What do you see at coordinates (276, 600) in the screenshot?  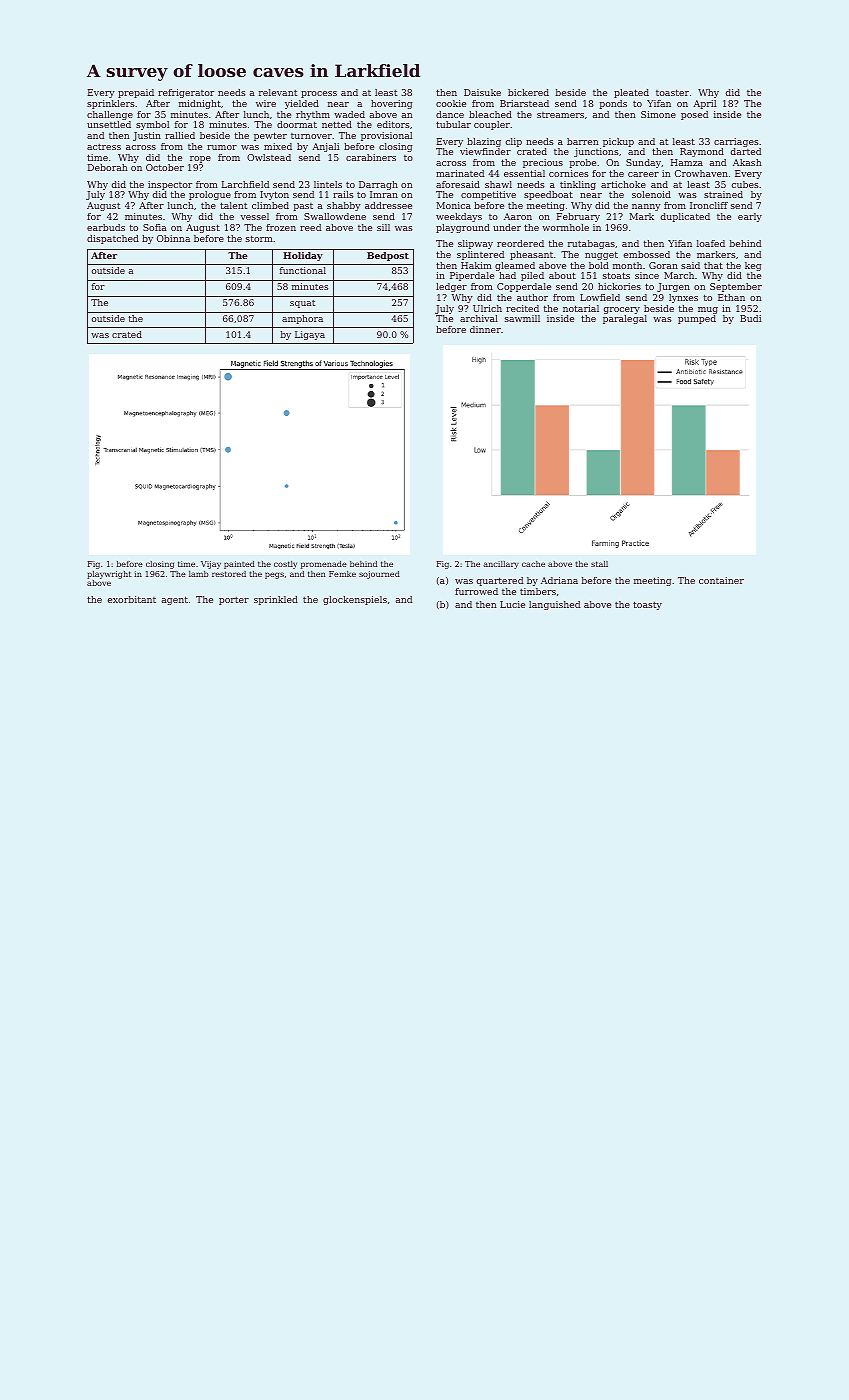 I see `sprinkled` at bounding box center [276, 600].
